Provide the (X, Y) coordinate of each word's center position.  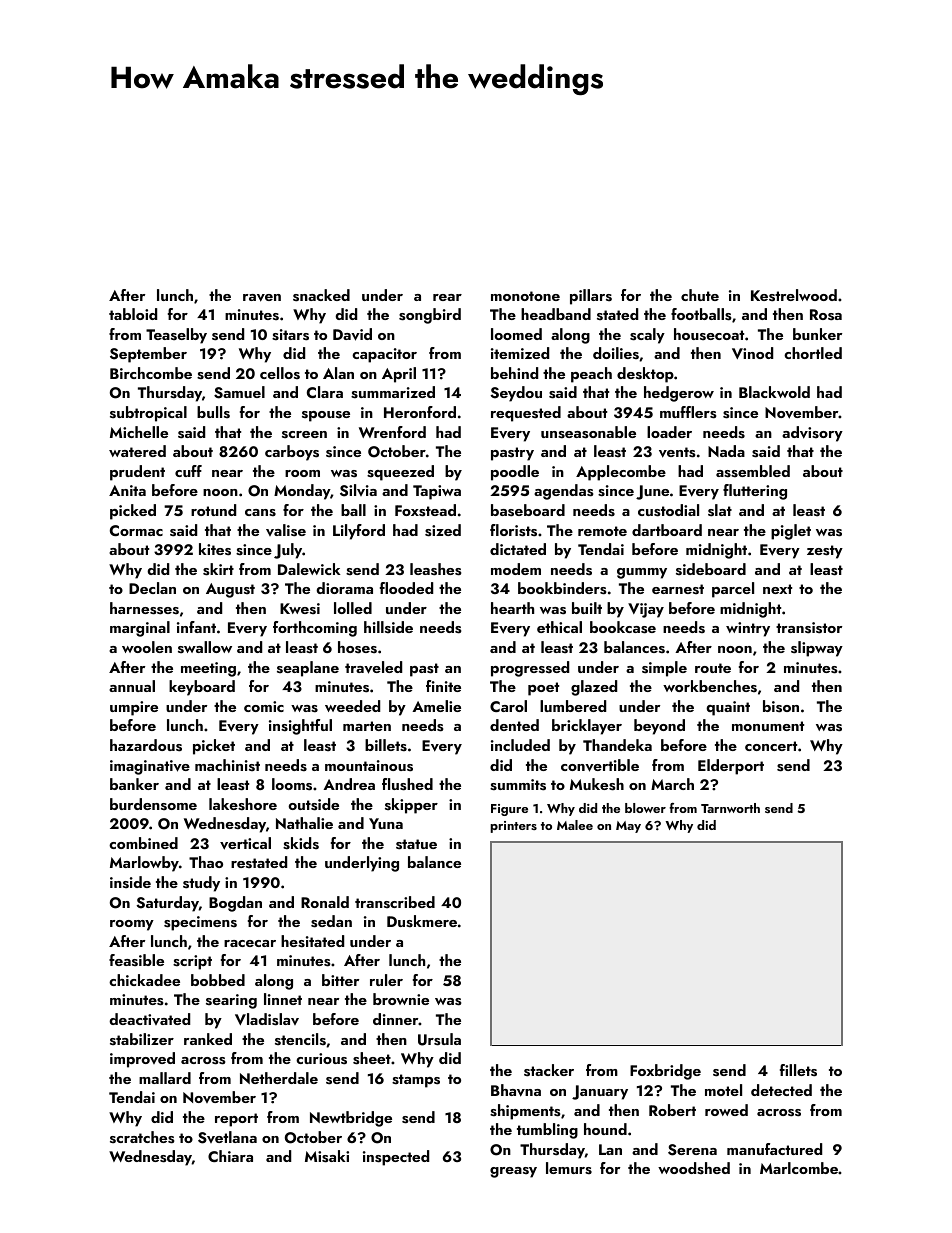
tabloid (133, 314)
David (352, 334)
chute (700, 295)
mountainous (369, 766)
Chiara (230, 1156)
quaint (728, 708)
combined (143, 843)
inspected (396, 1158)
